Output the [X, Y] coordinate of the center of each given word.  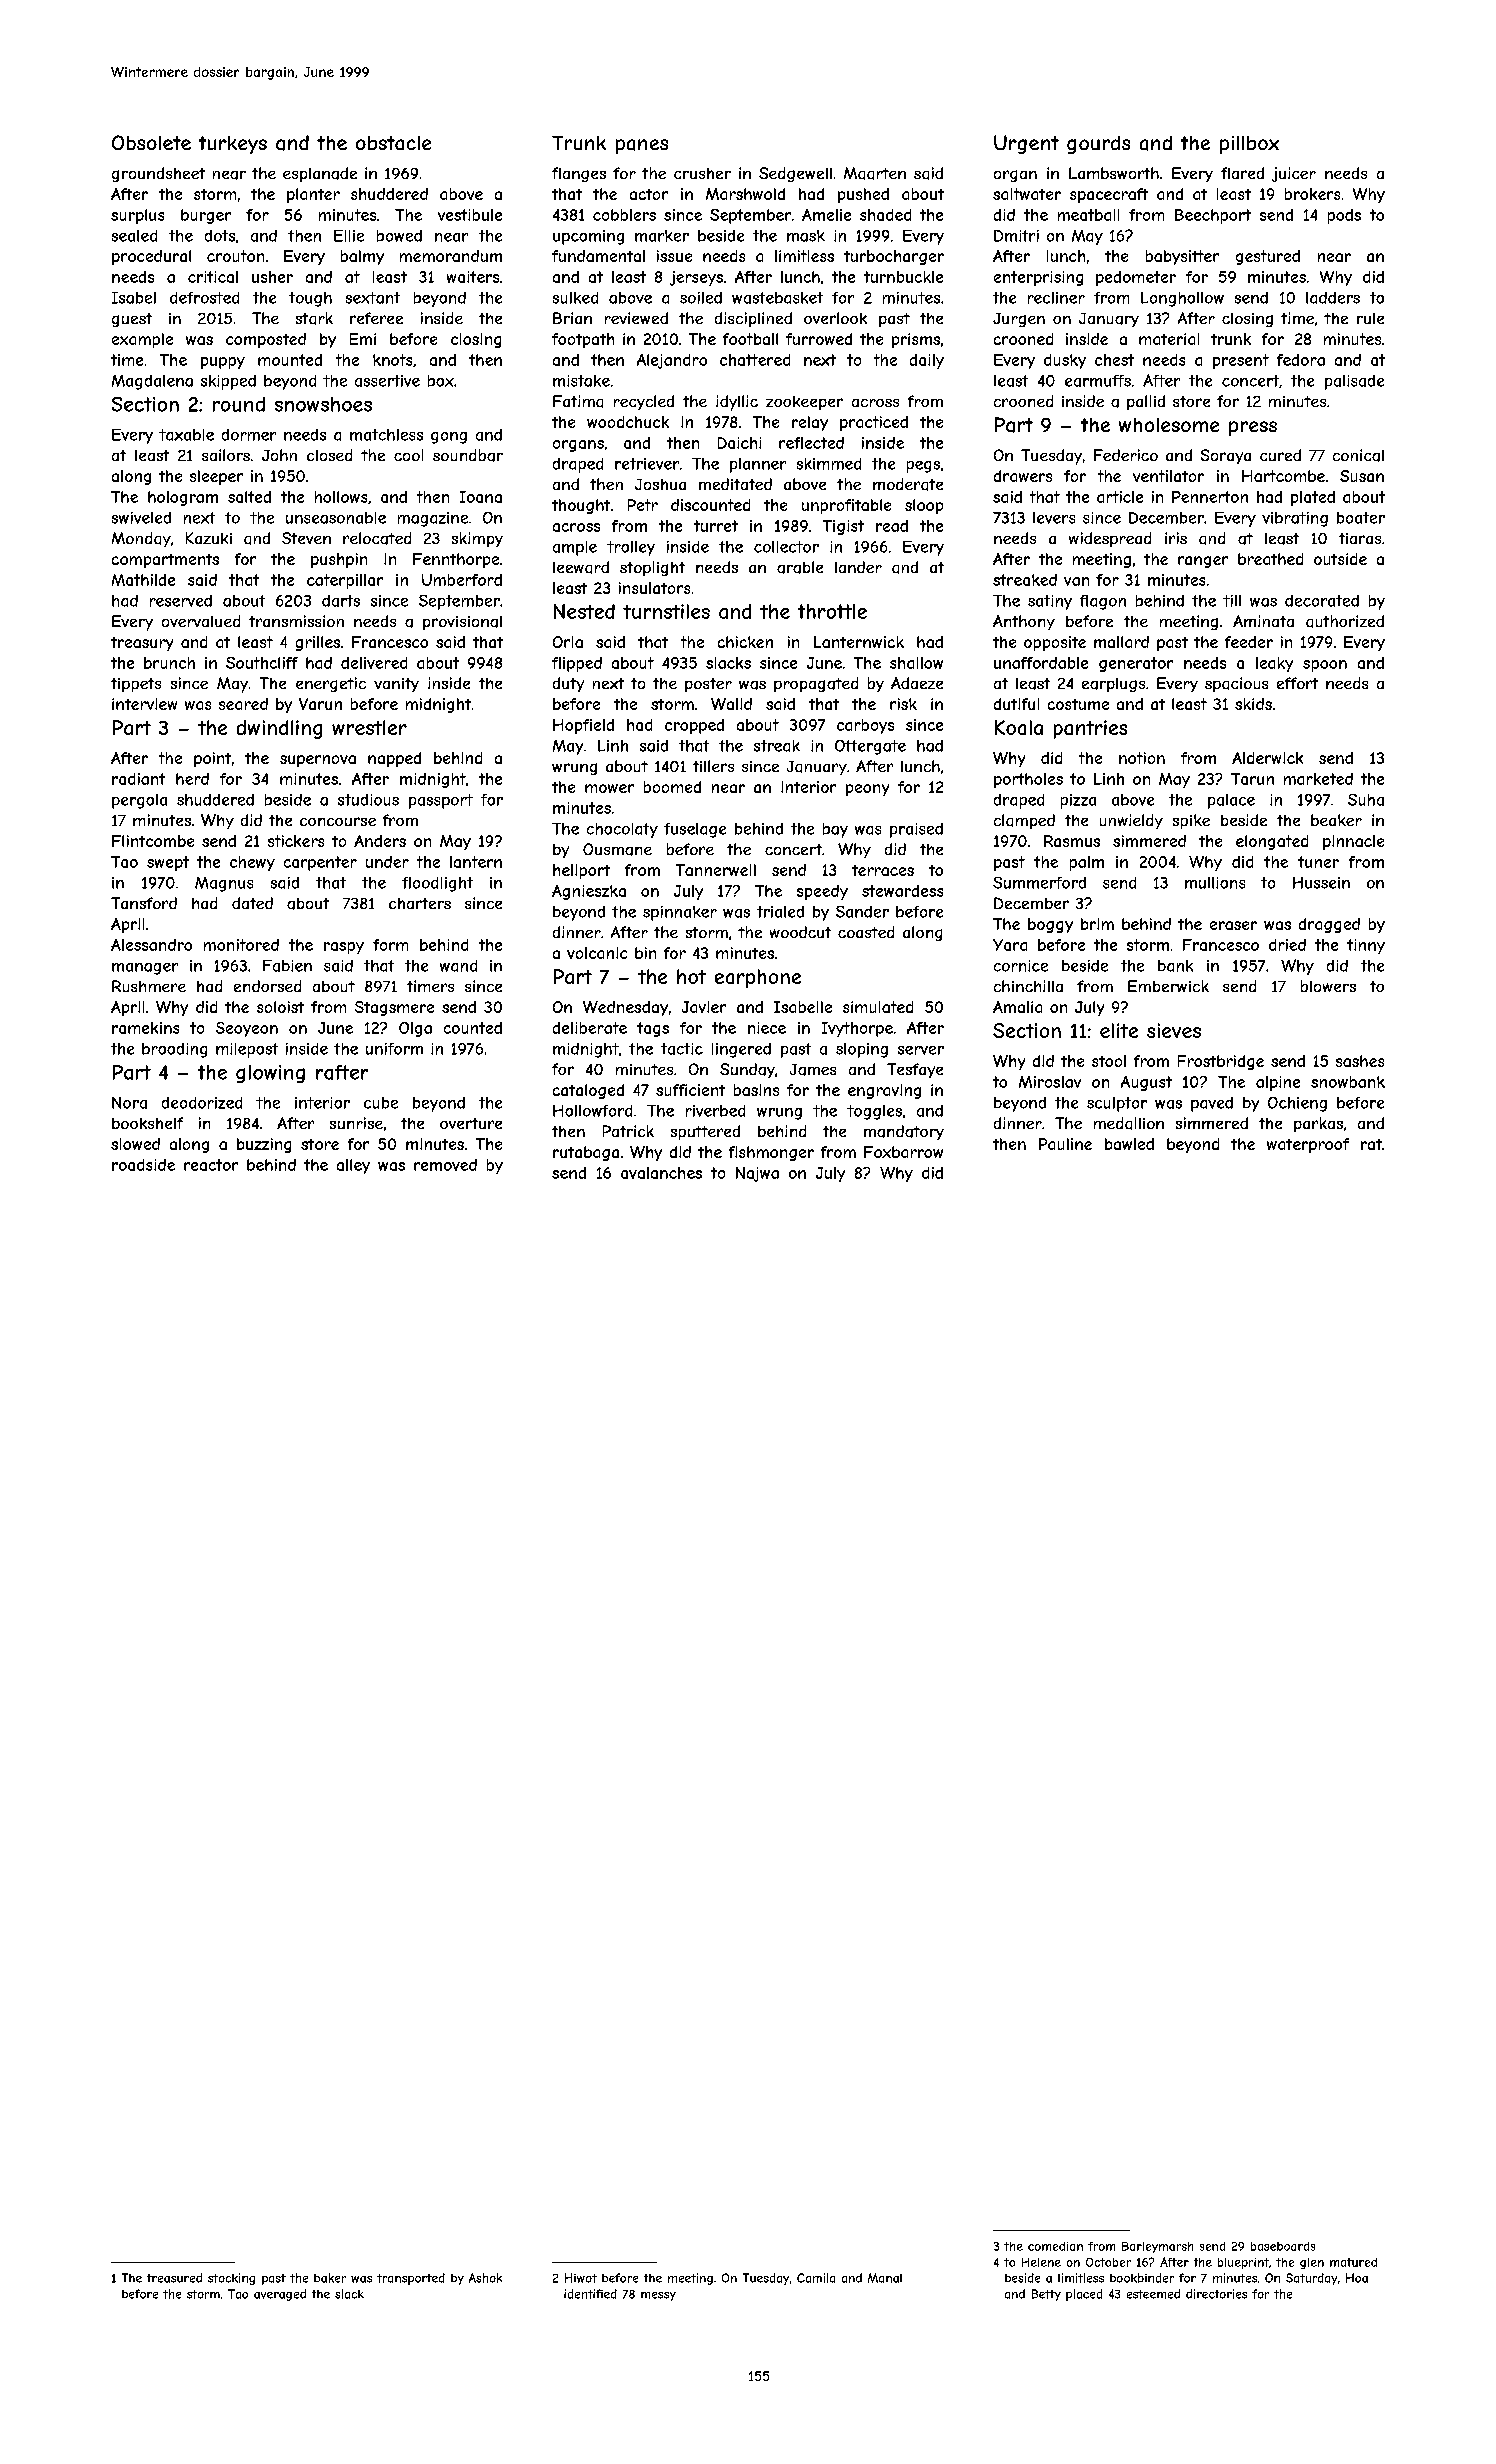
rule [1370, 318]
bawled [1129, 1144]
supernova [318, 761]
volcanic [597, 953]
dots [220, 236]
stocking [231, 2279]
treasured [174, 2278]
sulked [575, 298]
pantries [1090, 729]
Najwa [757, 1174]
